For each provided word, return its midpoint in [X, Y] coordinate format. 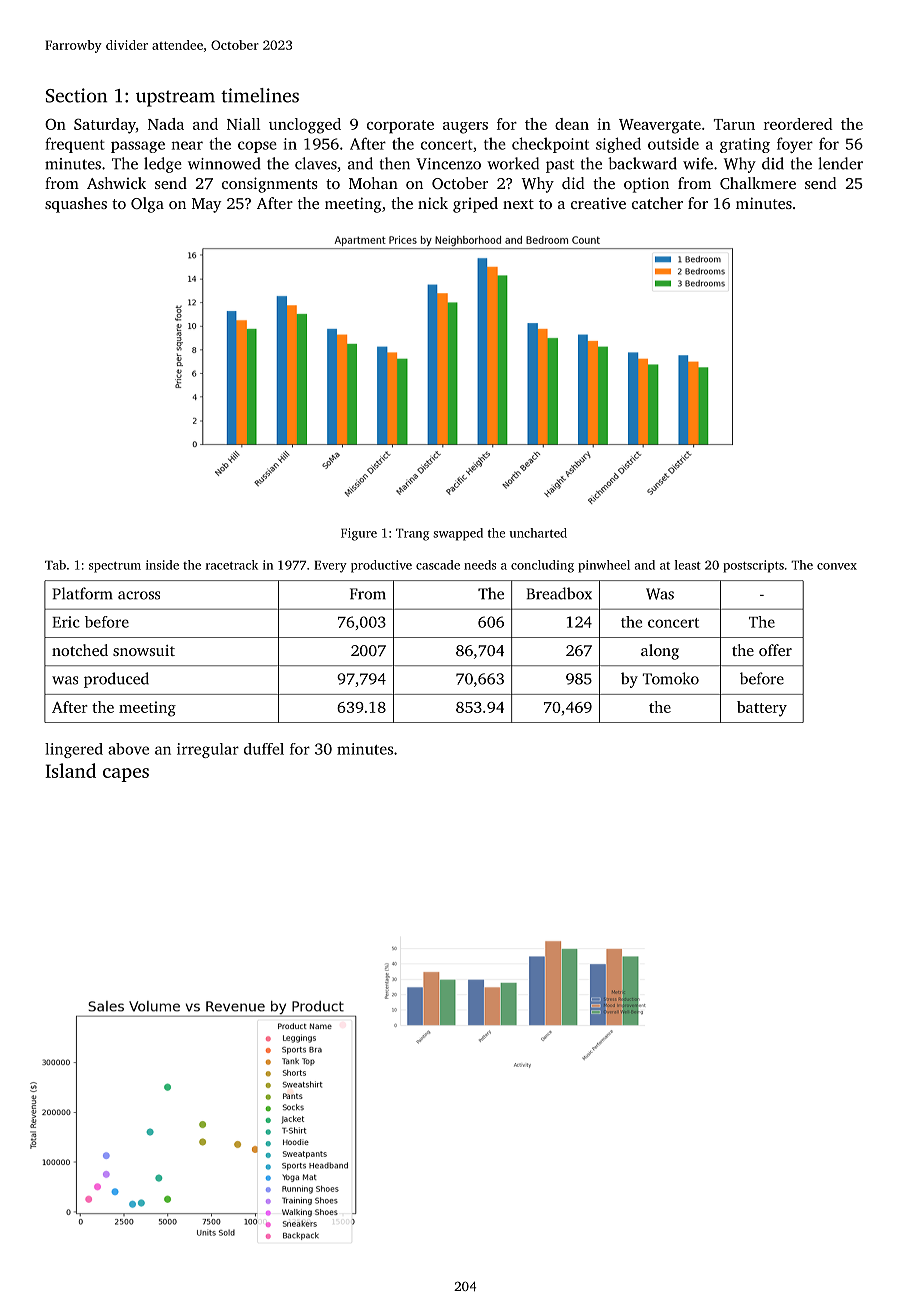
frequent [75, 145]
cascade [438, 565]
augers [465, 128]
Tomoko [670, 678]
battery [762, 709]
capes [126, 775]
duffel [264, 749]
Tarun [734, 124]
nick [433, 203]
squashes [76, 205]
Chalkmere [758, 183]
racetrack [232, 565]
